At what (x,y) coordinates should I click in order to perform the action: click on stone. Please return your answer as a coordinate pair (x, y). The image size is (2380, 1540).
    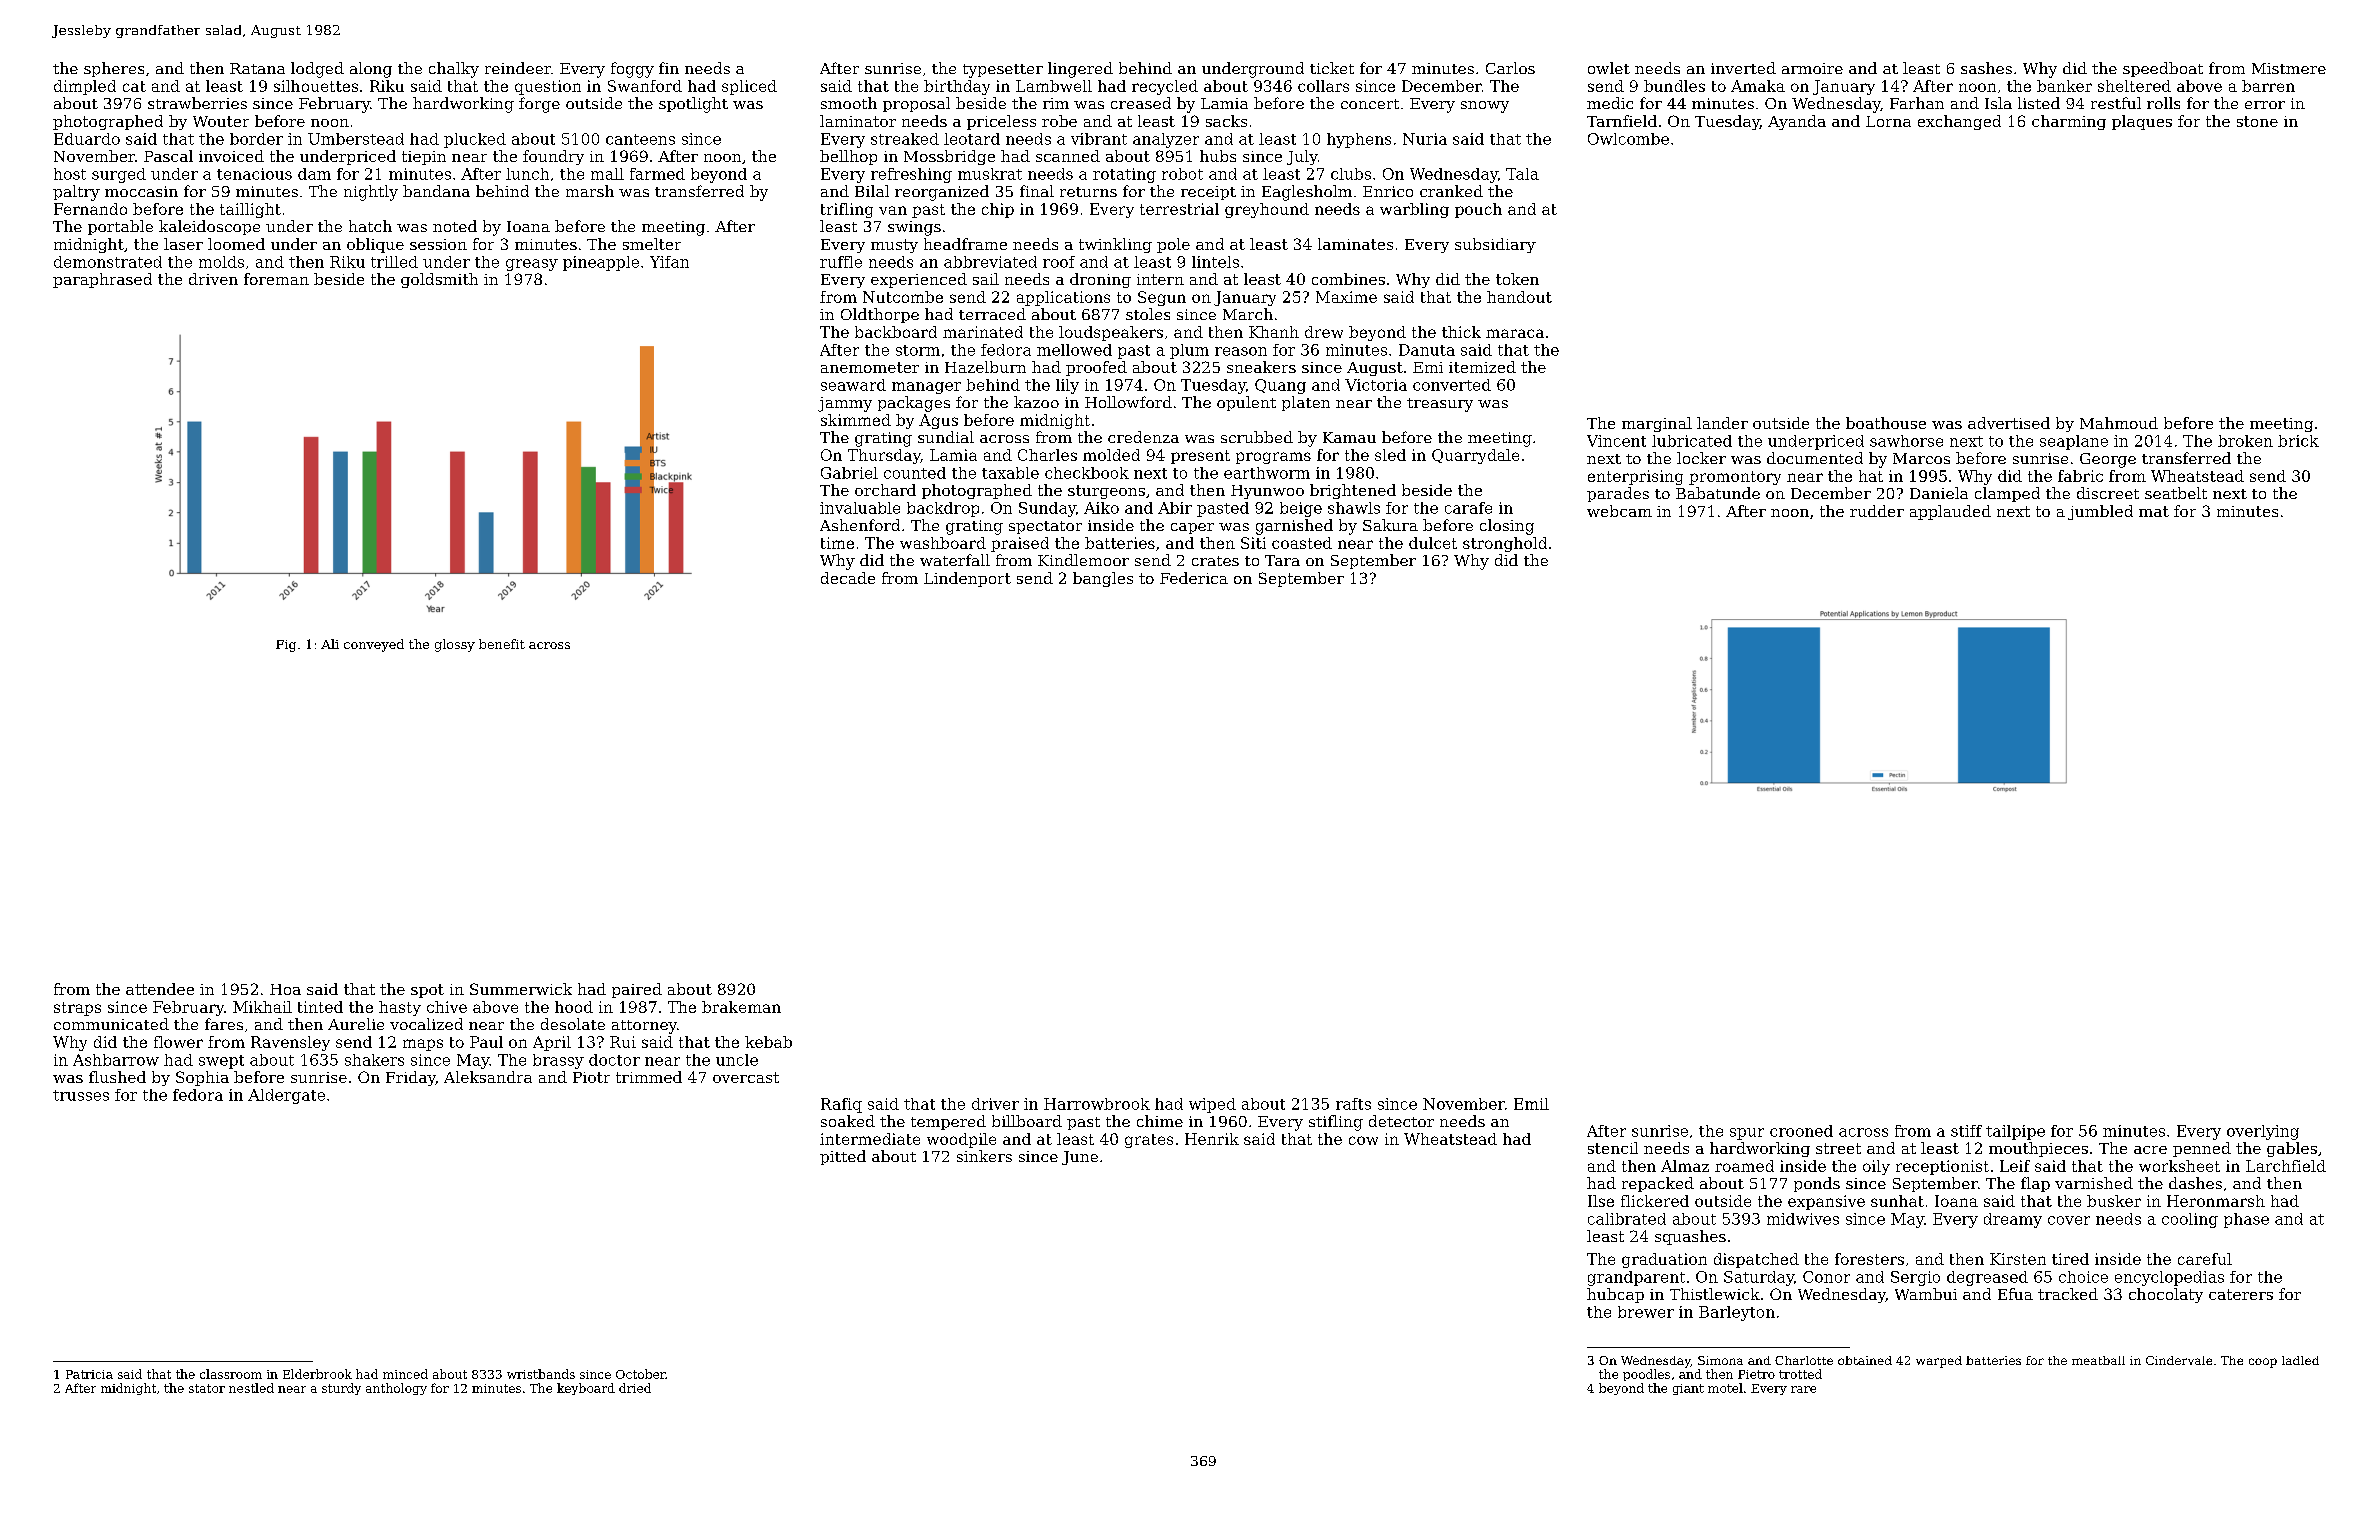
    Looking at the image, I should click on (2257, 121).
